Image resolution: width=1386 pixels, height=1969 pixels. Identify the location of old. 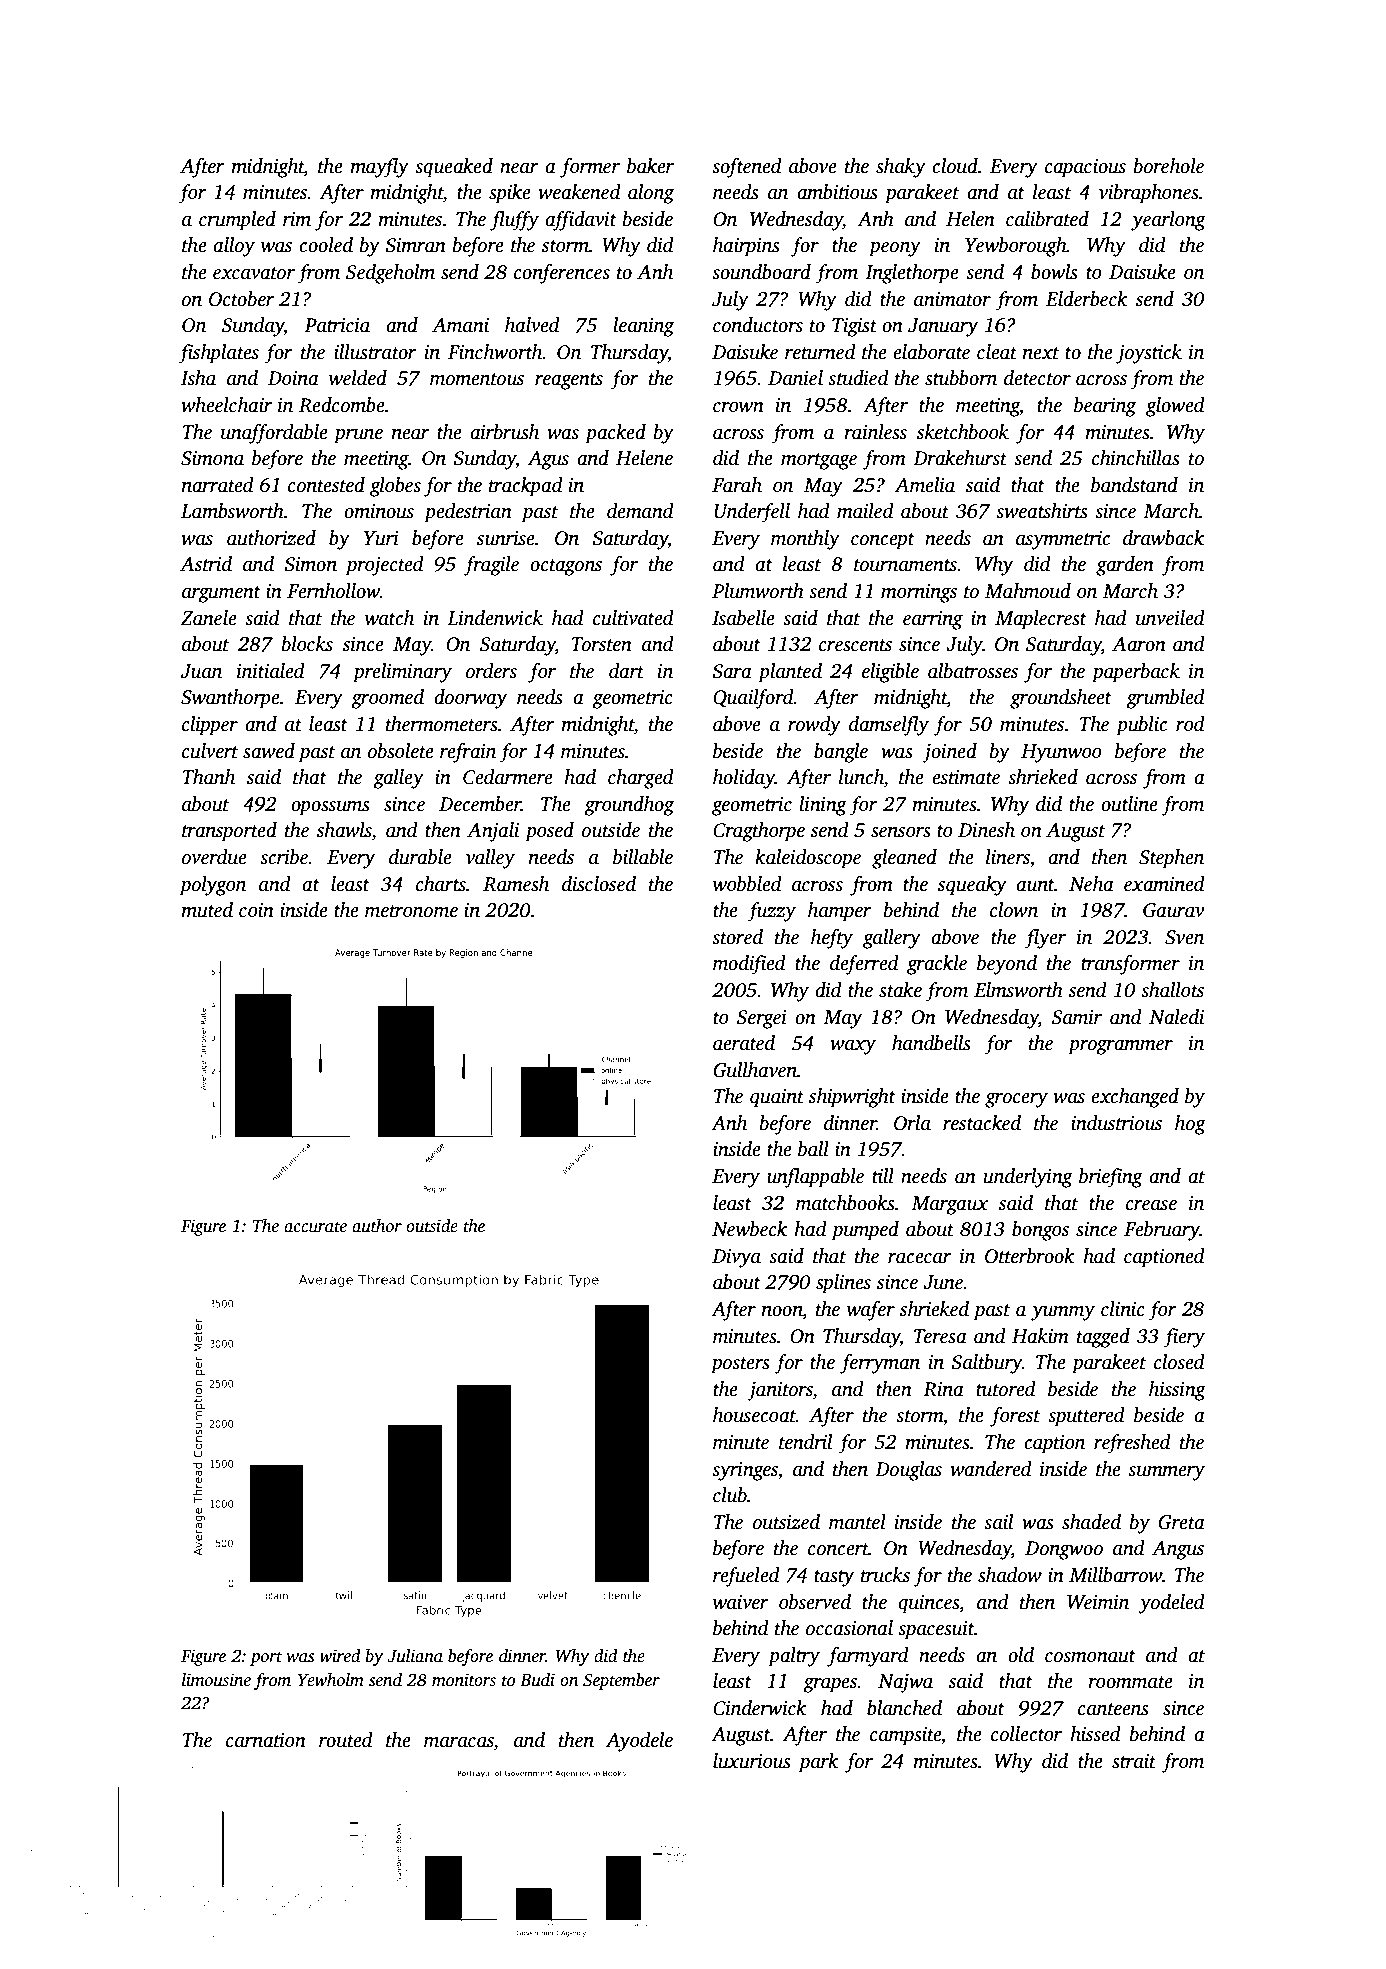
(1021, 1655).
